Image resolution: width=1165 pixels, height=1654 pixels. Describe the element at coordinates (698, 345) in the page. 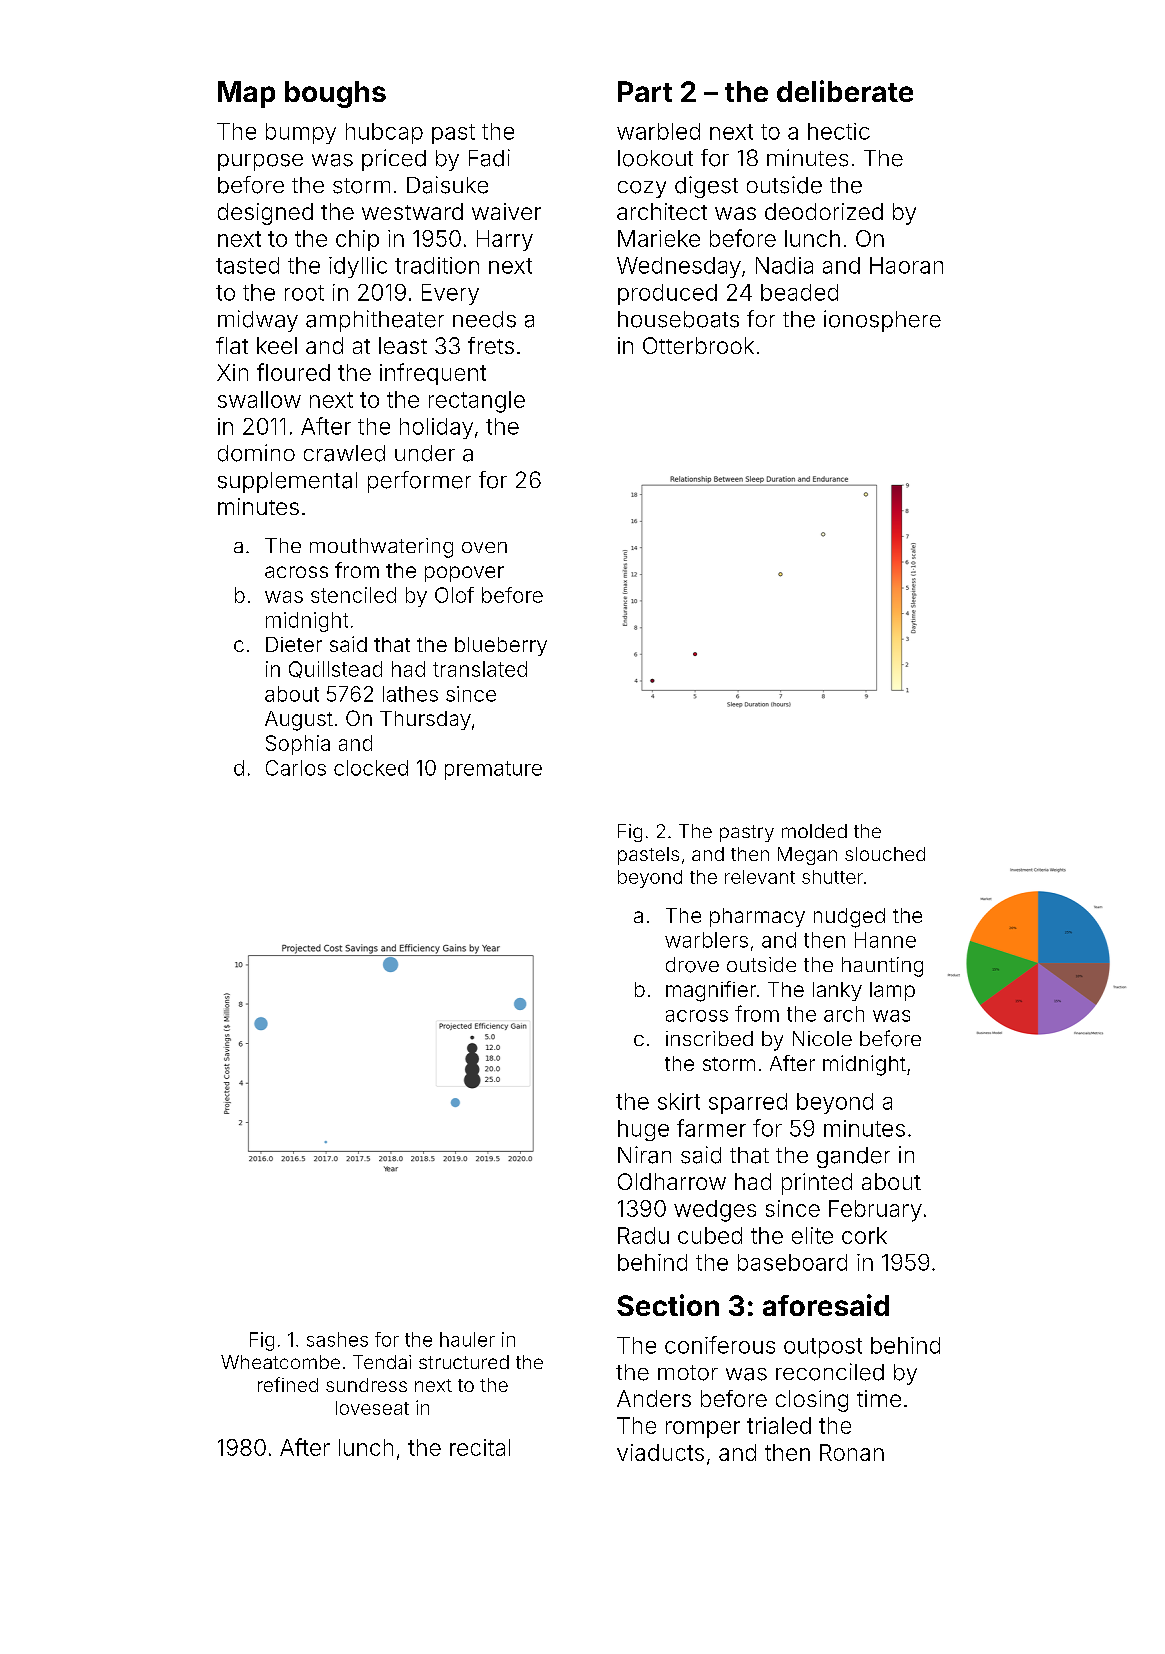

I see `Otterbrook` at that location.
